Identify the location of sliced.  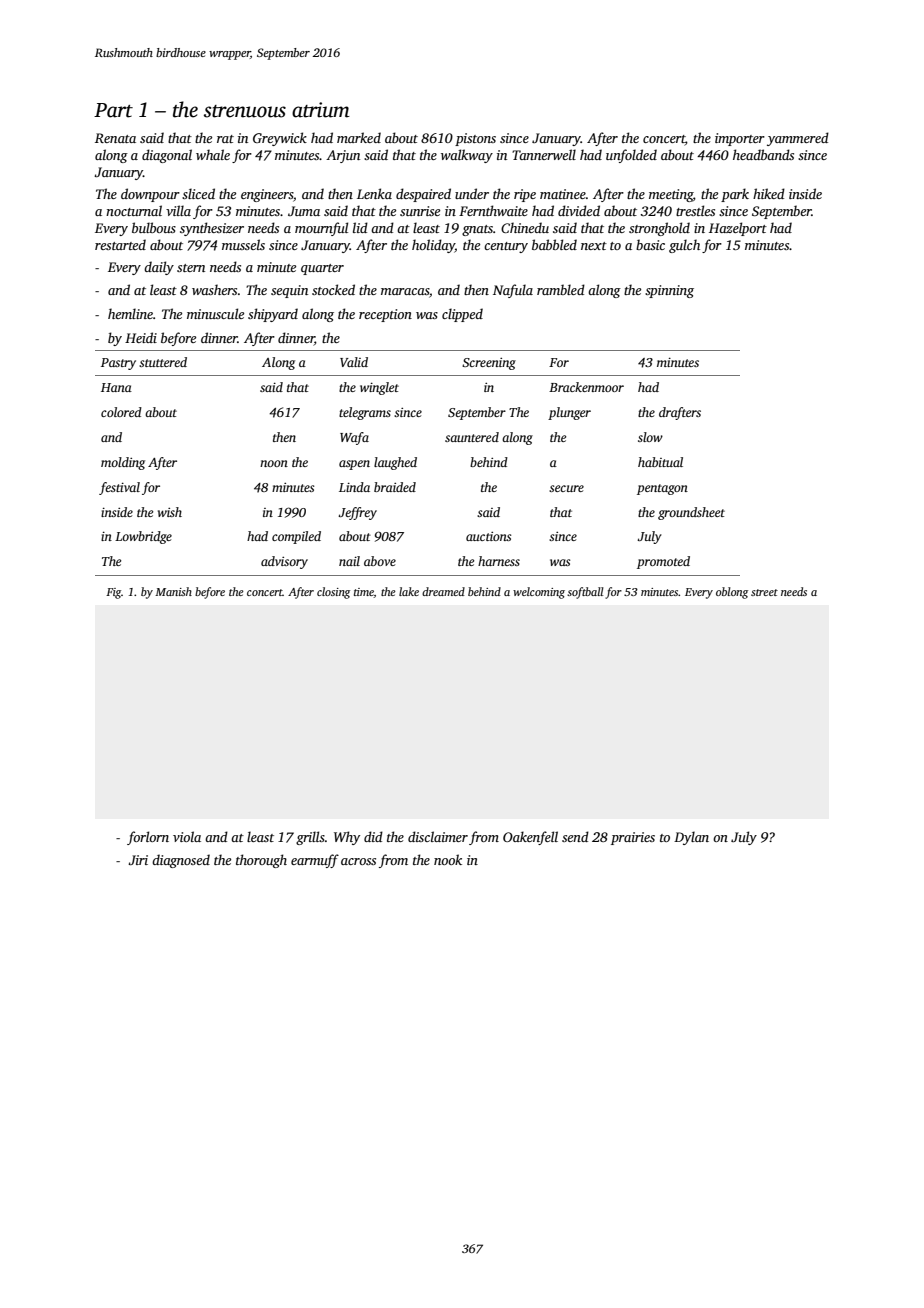
(198, 193).
